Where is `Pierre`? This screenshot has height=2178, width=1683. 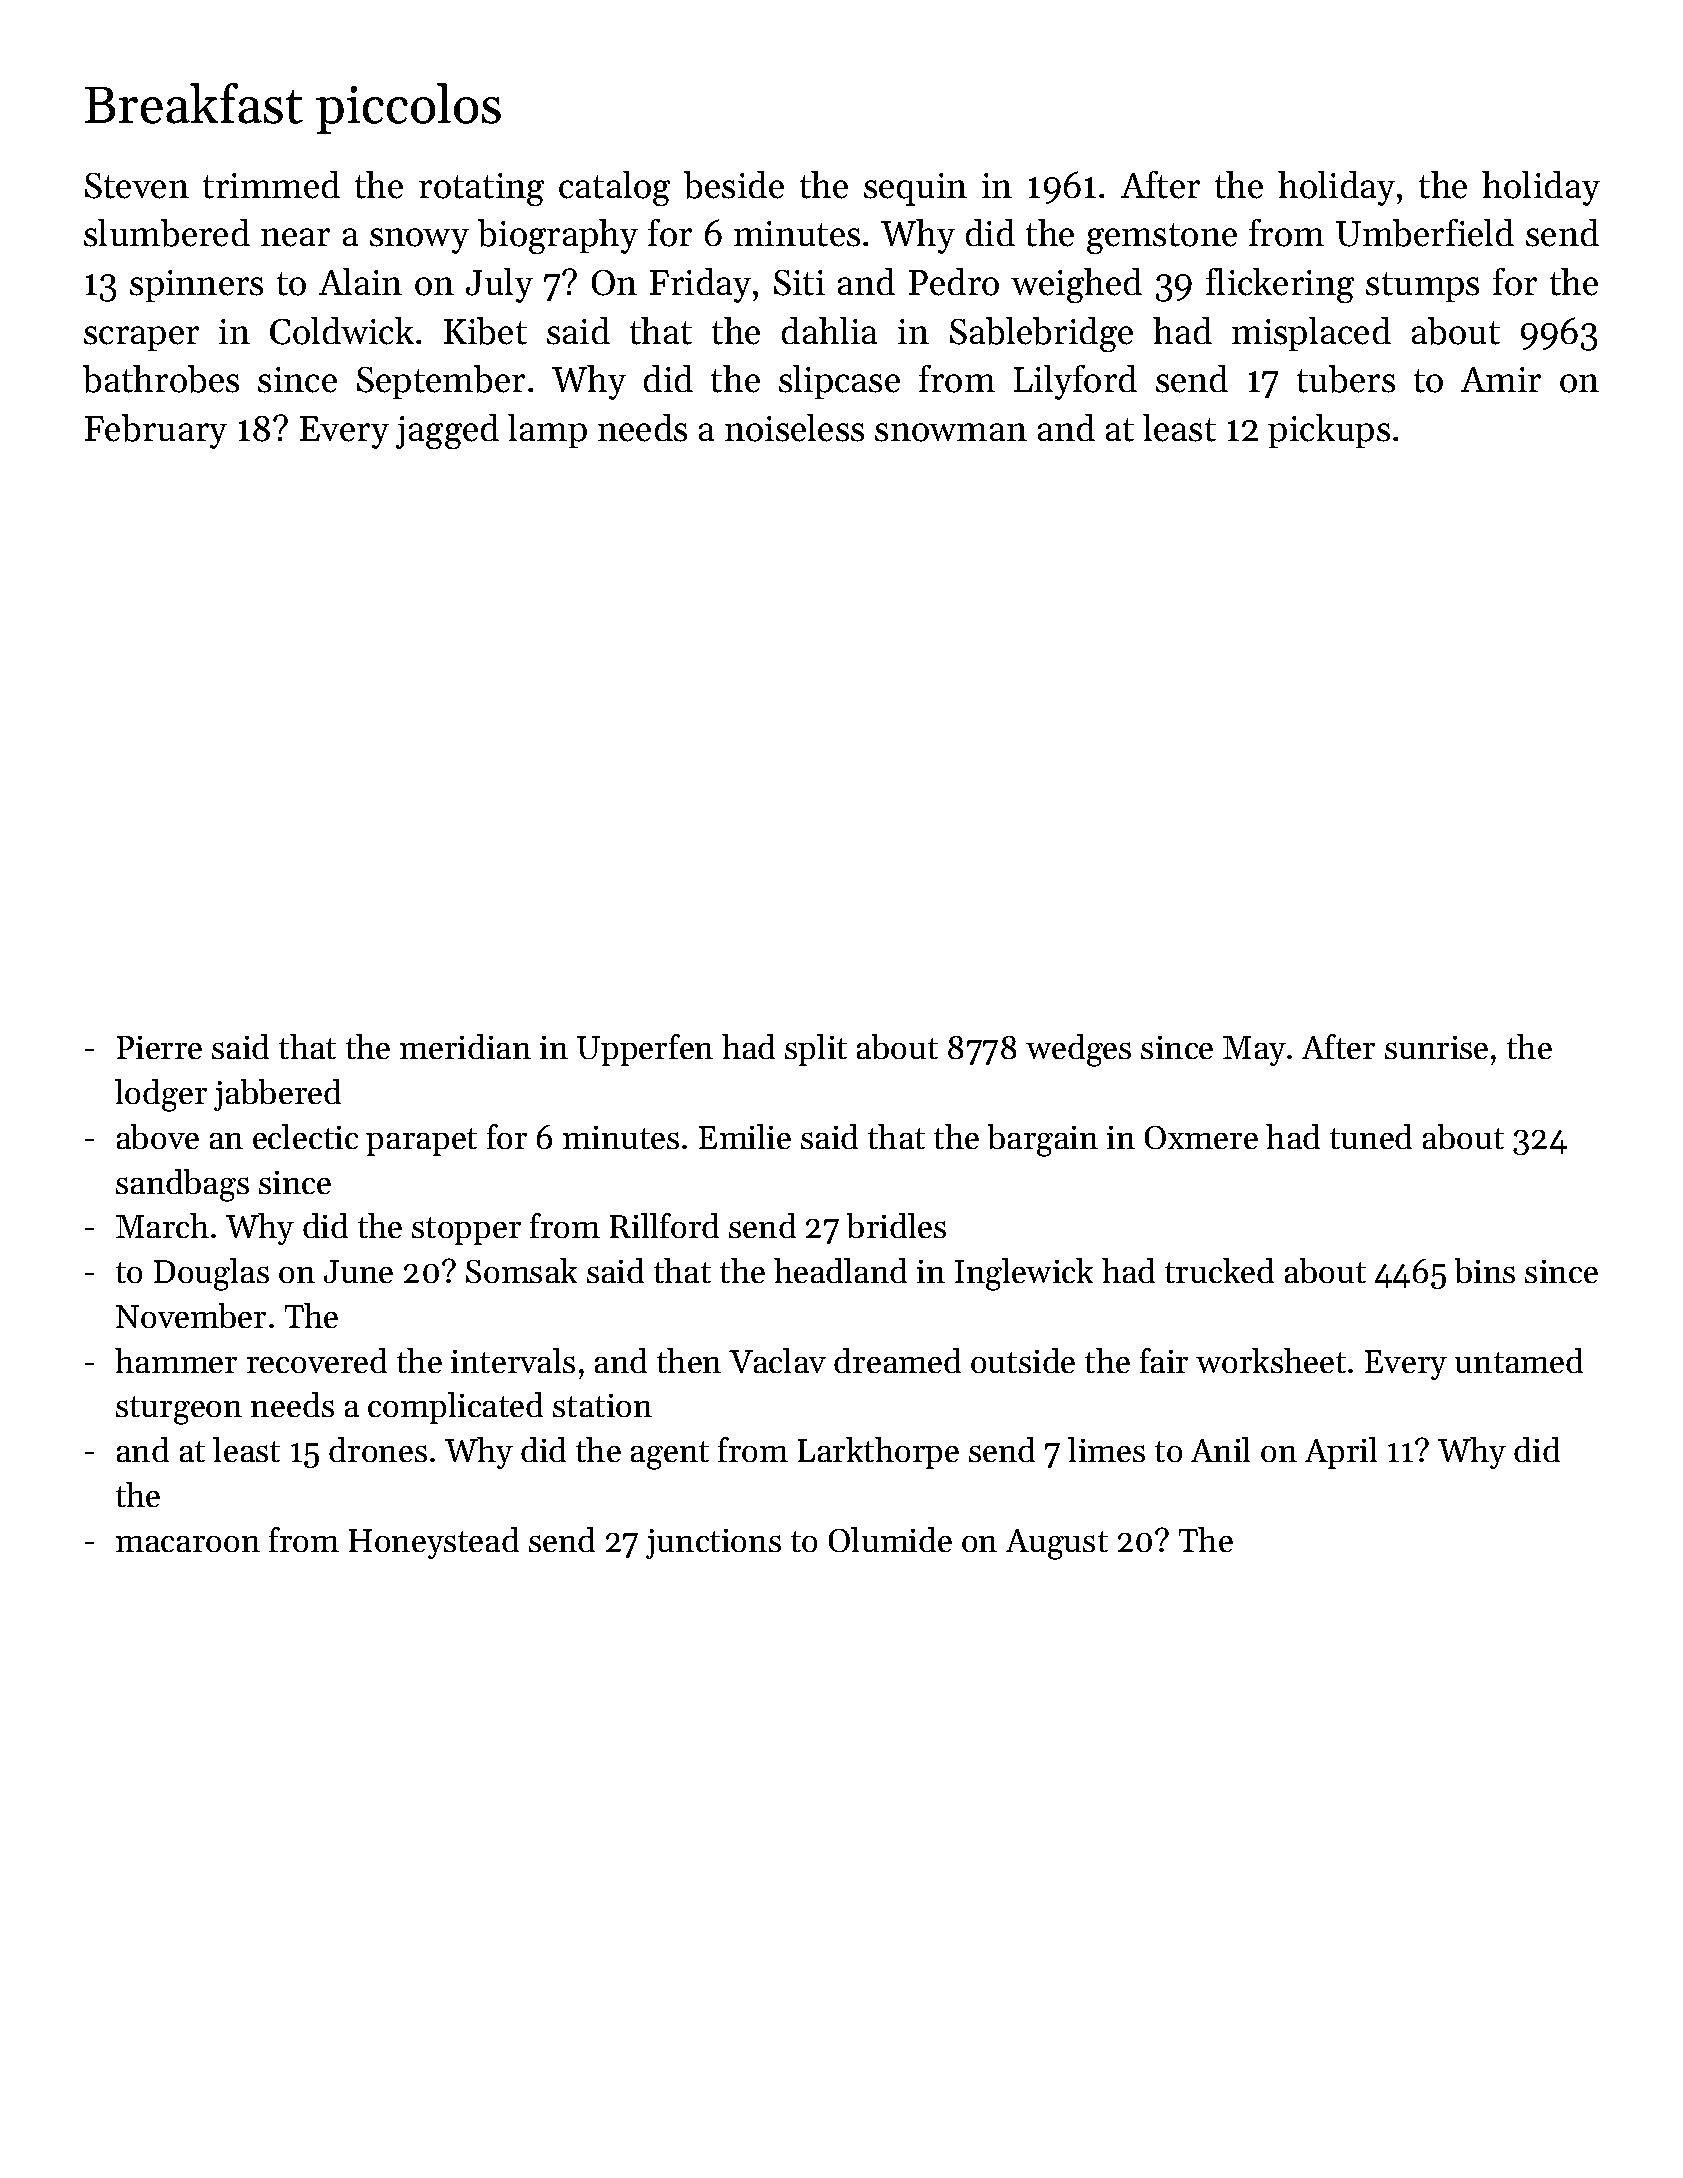 Pierre is located at coordinates (159, 1047).
